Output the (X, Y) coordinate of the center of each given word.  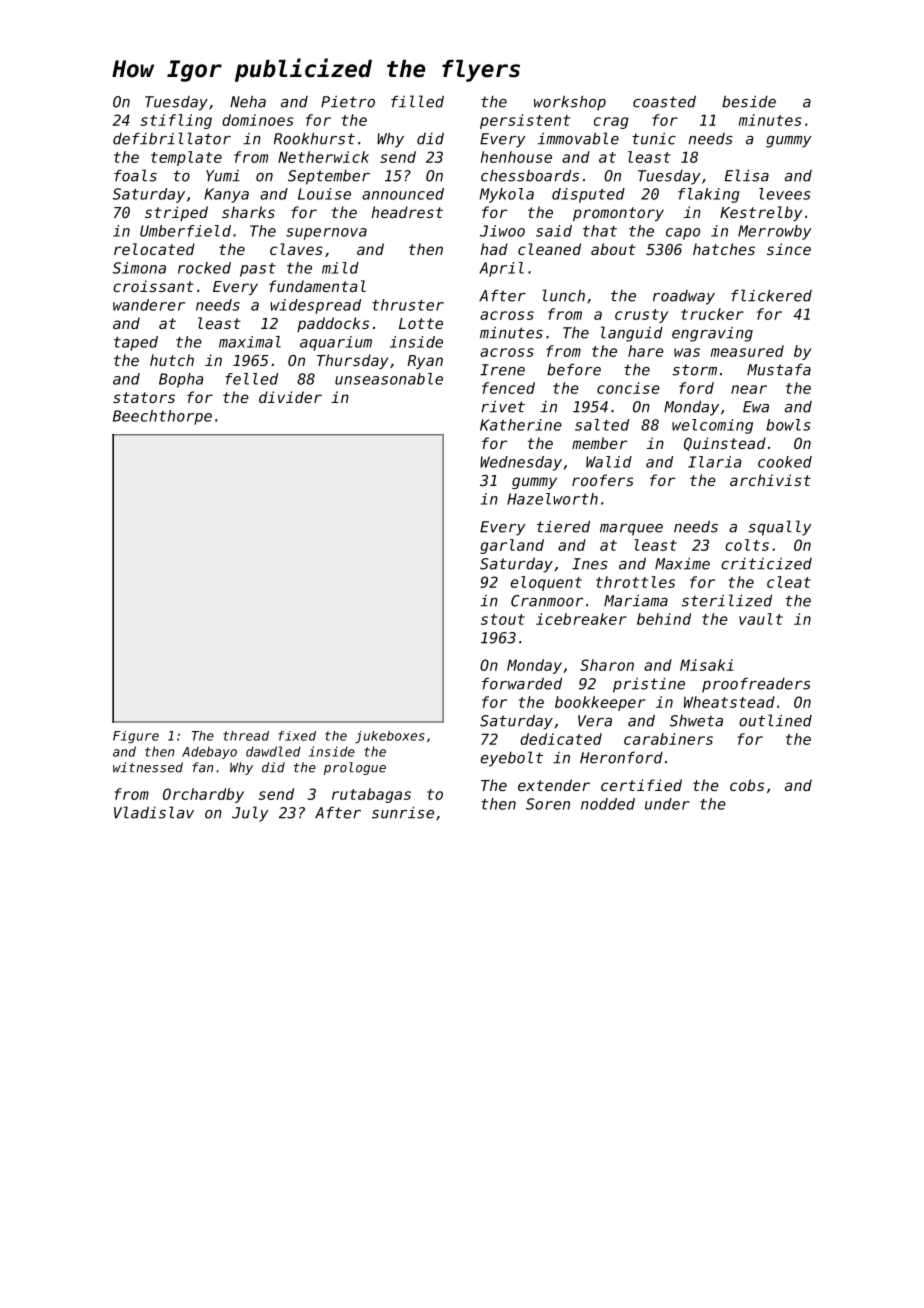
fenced (508, 388)
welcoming (712, 426)
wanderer (149, 305)
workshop (570, 103)
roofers (602, 480)
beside (749, 102)
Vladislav (154, 812)
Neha (248, 102)
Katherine (521, 425)
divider (290, 397)
